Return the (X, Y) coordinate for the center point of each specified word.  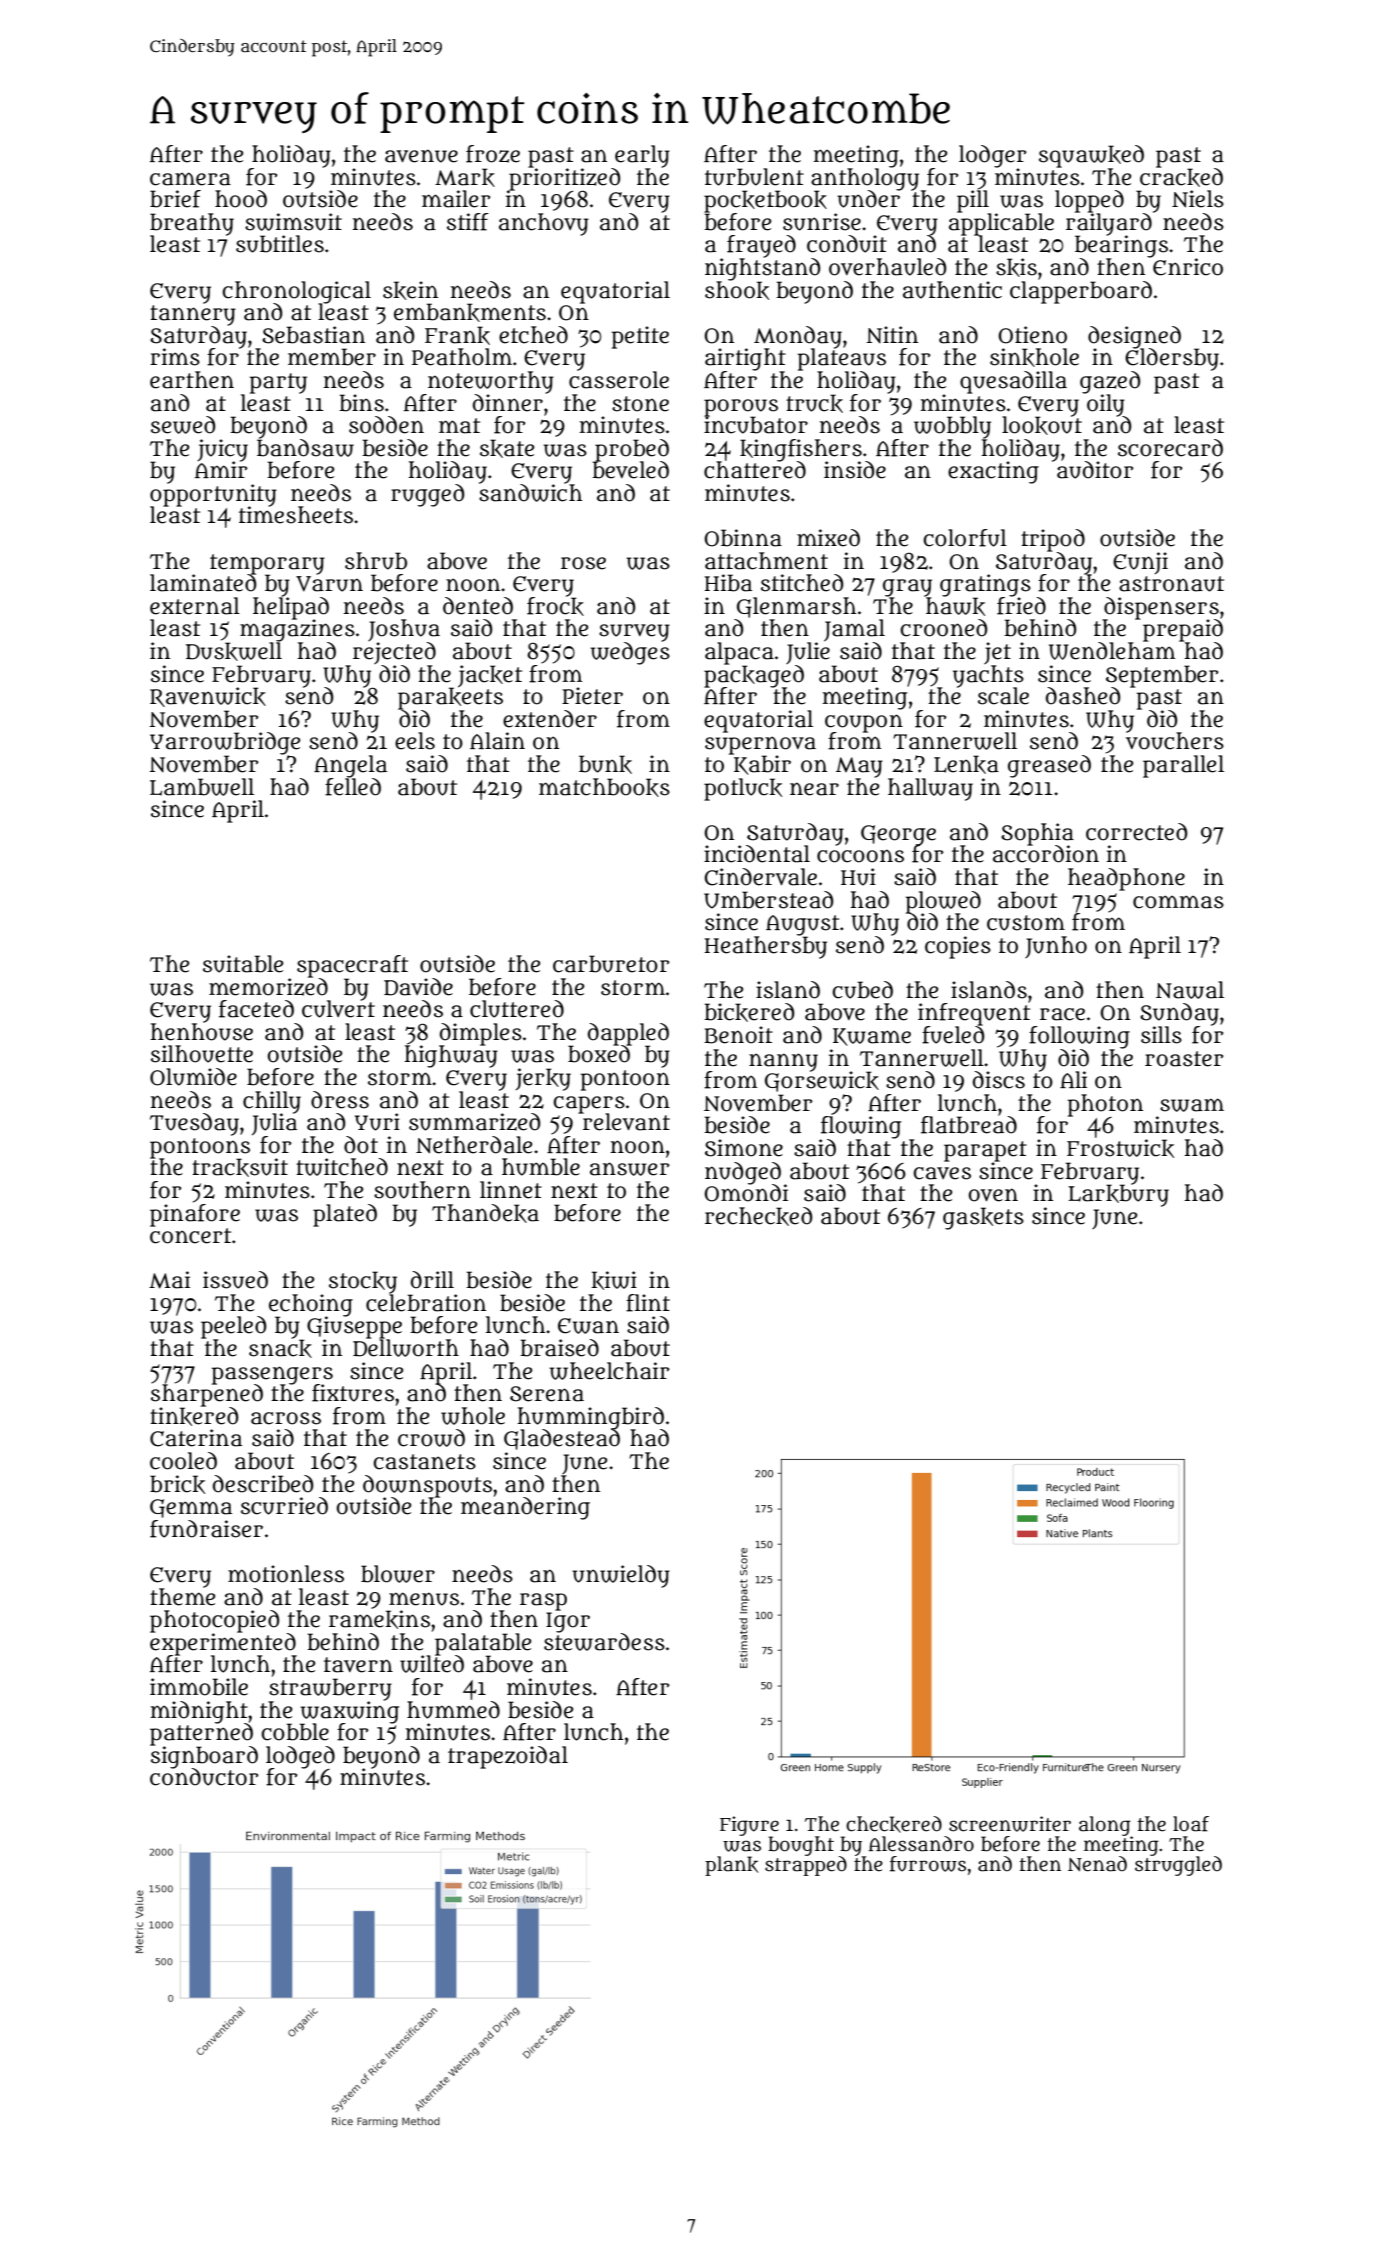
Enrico (1188, 267)
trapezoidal (508, 1757)
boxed (600, 1054)
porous (741, 407)
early (642, 156)
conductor (204, 1777)
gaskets (983, 1218)
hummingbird (590, 1418)
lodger (992, 156)
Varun (329, 584)
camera (190, 179)
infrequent (974, 1014)
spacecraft (352, 966)
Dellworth (406, 1348)
